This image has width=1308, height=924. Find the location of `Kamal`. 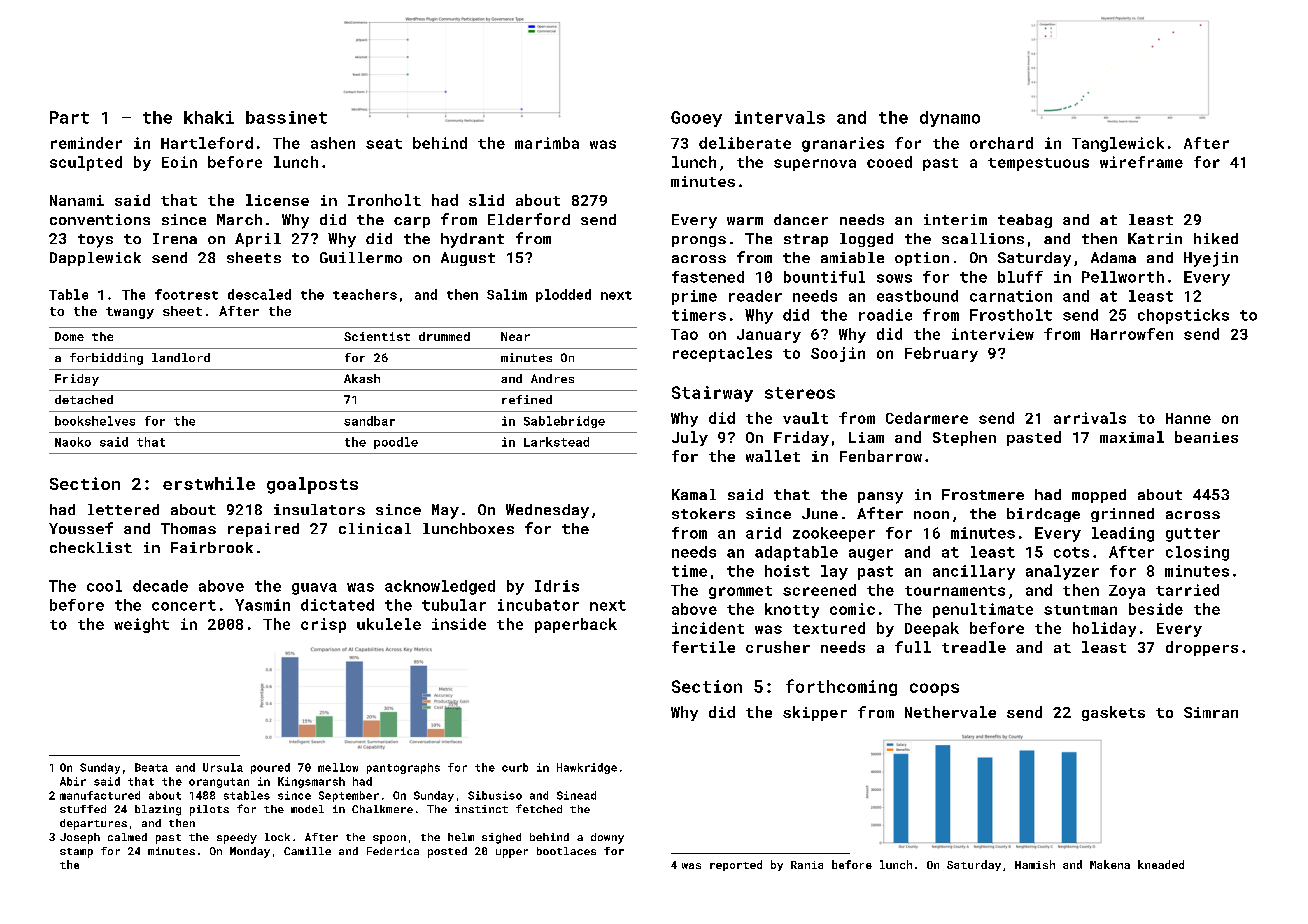

Kamal is located at coordinates (694, 494).
